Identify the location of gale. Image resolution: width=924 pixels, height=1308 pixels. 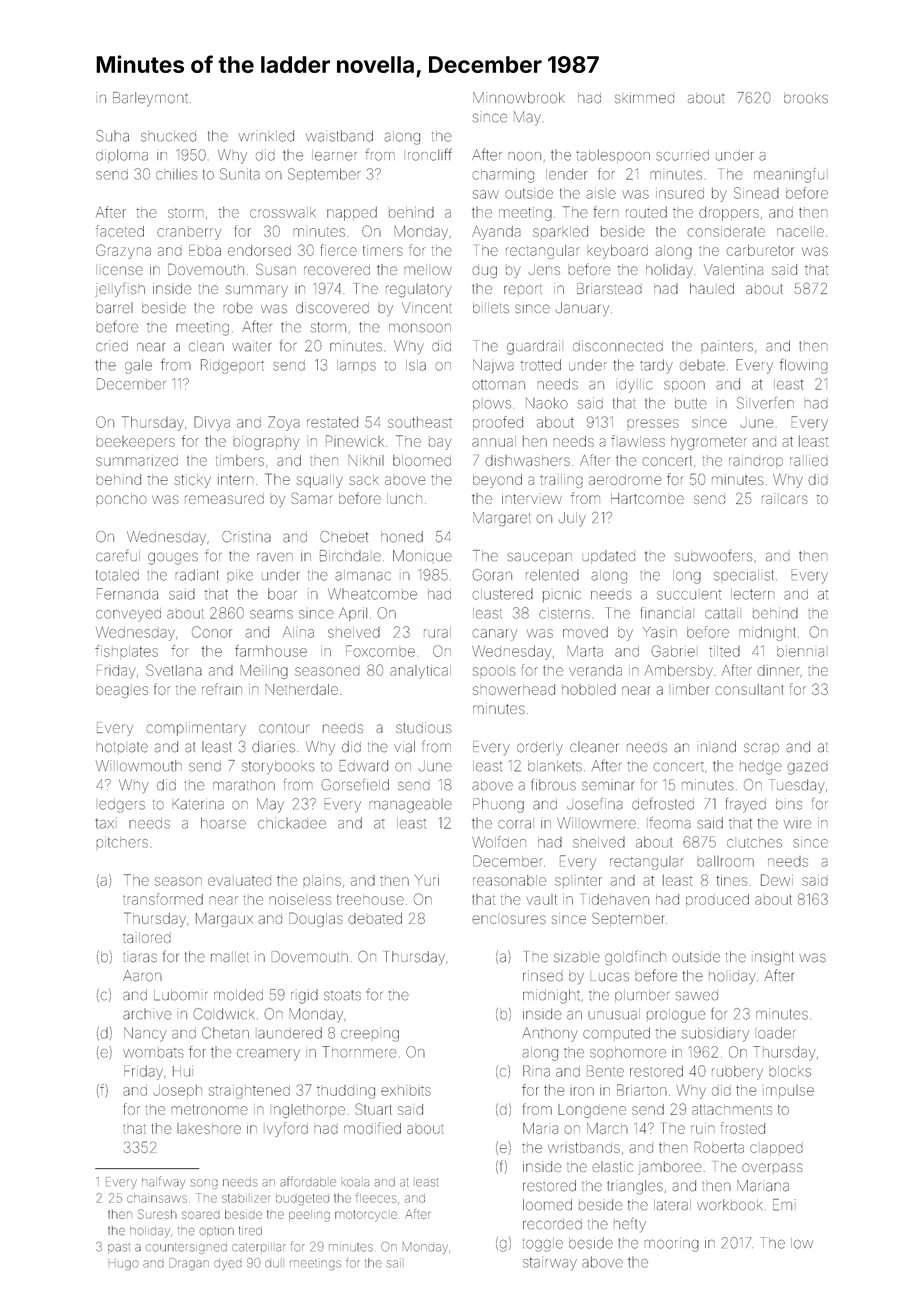
(138, 366).
